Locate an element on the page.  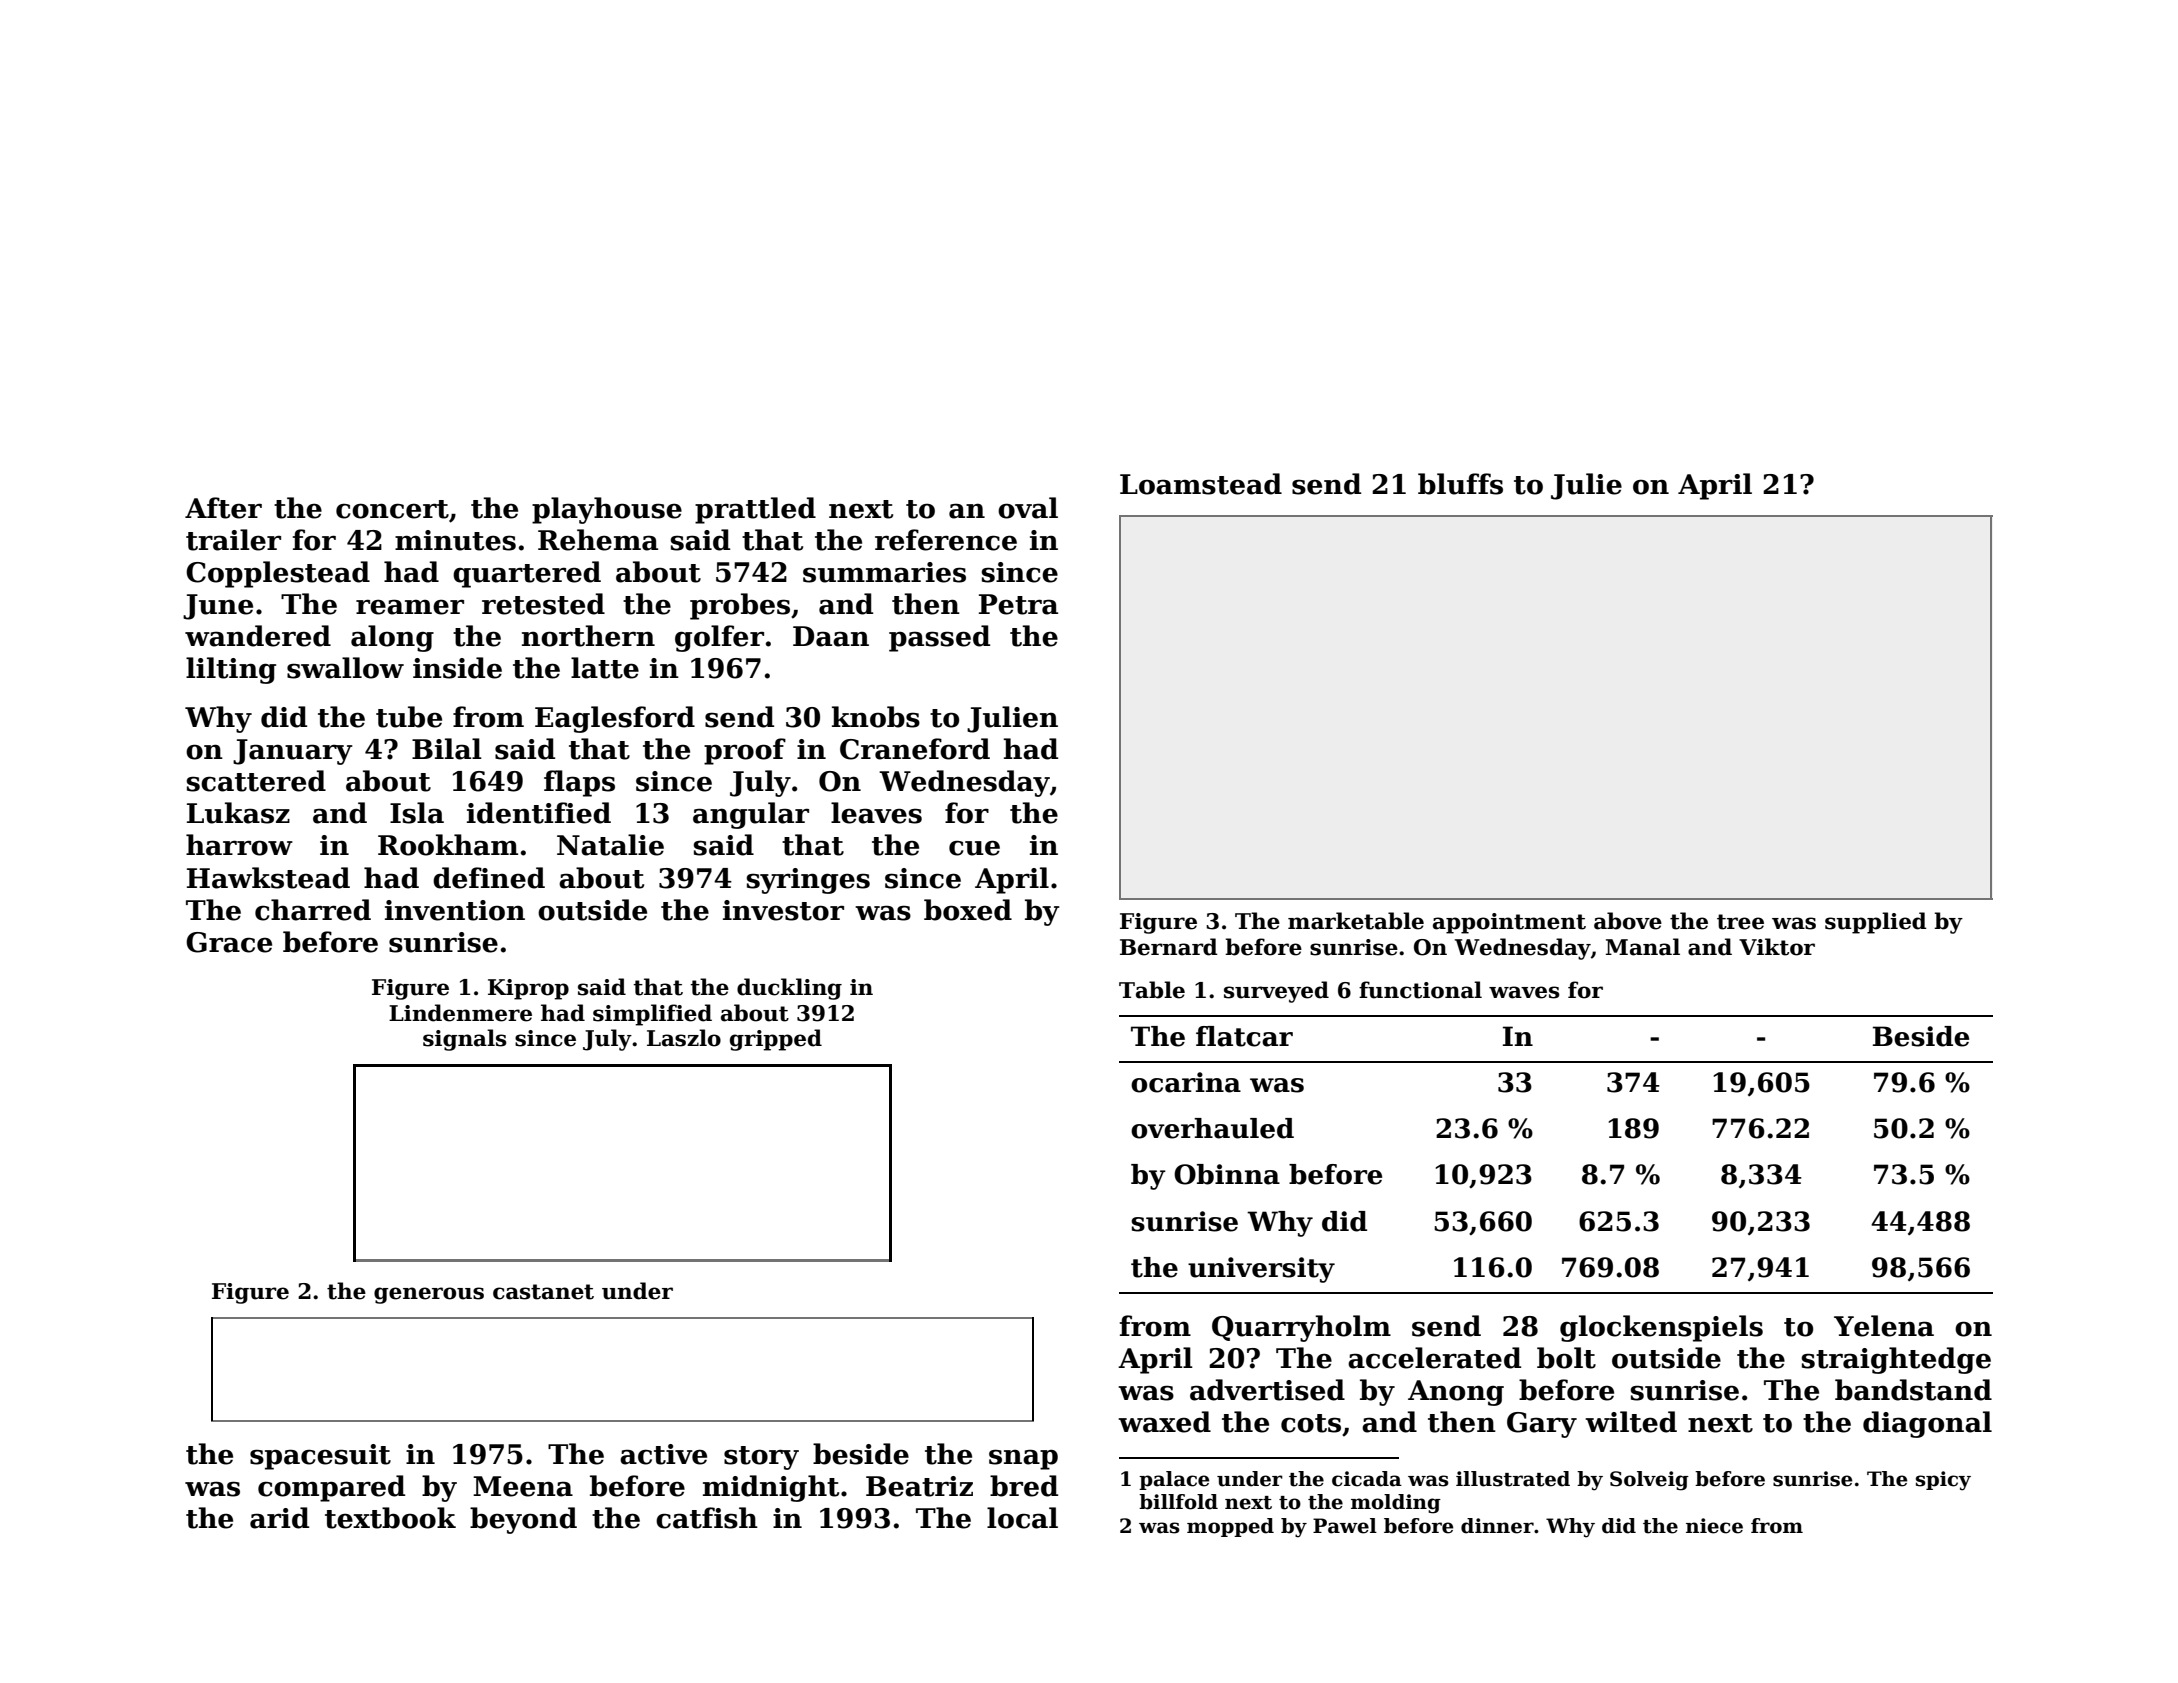
playhouse is located at coordinates (607, 510).
